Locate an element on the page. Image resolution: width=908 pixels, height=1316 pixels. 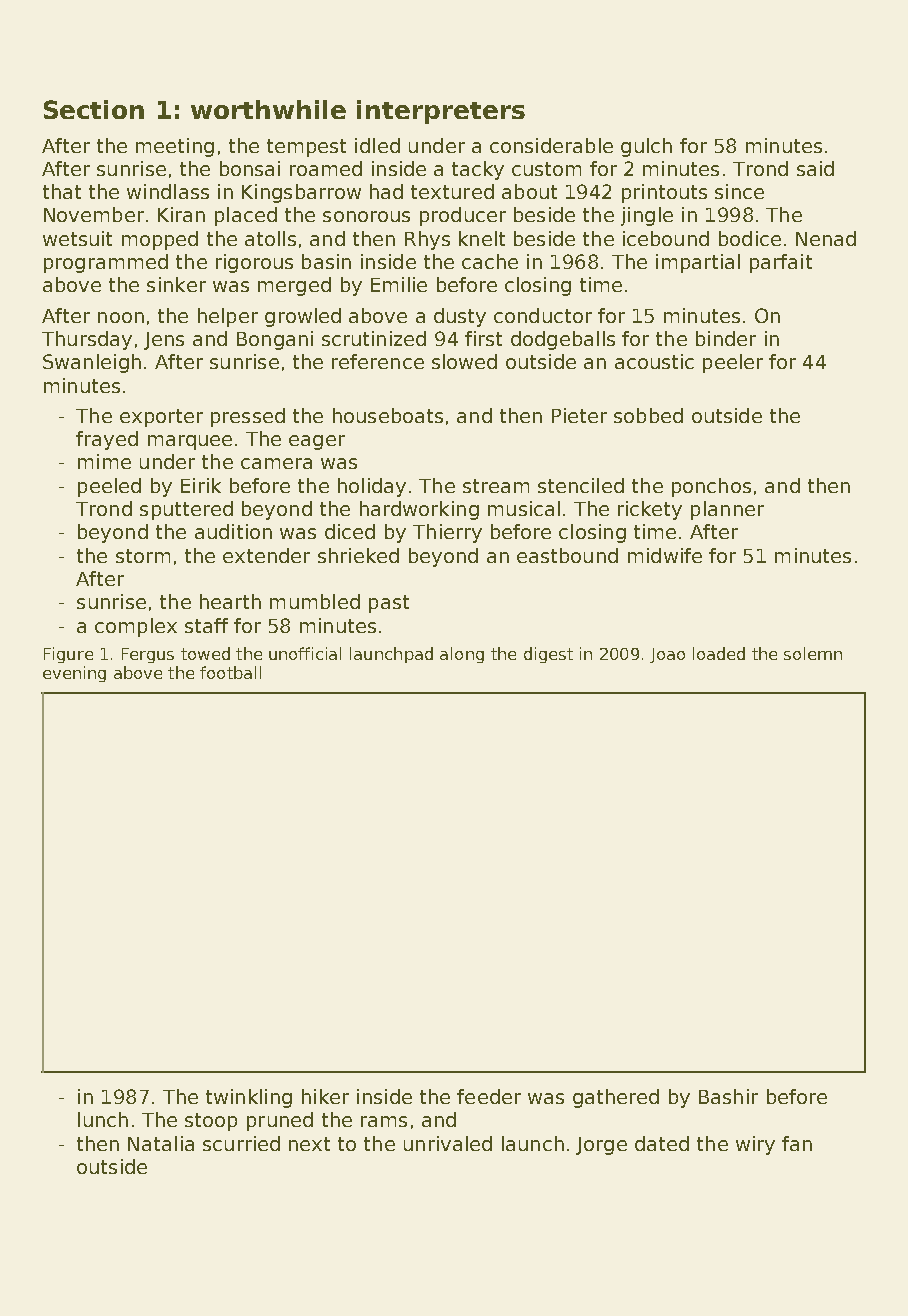
Natalia is located at coordinates (161, 1143).
